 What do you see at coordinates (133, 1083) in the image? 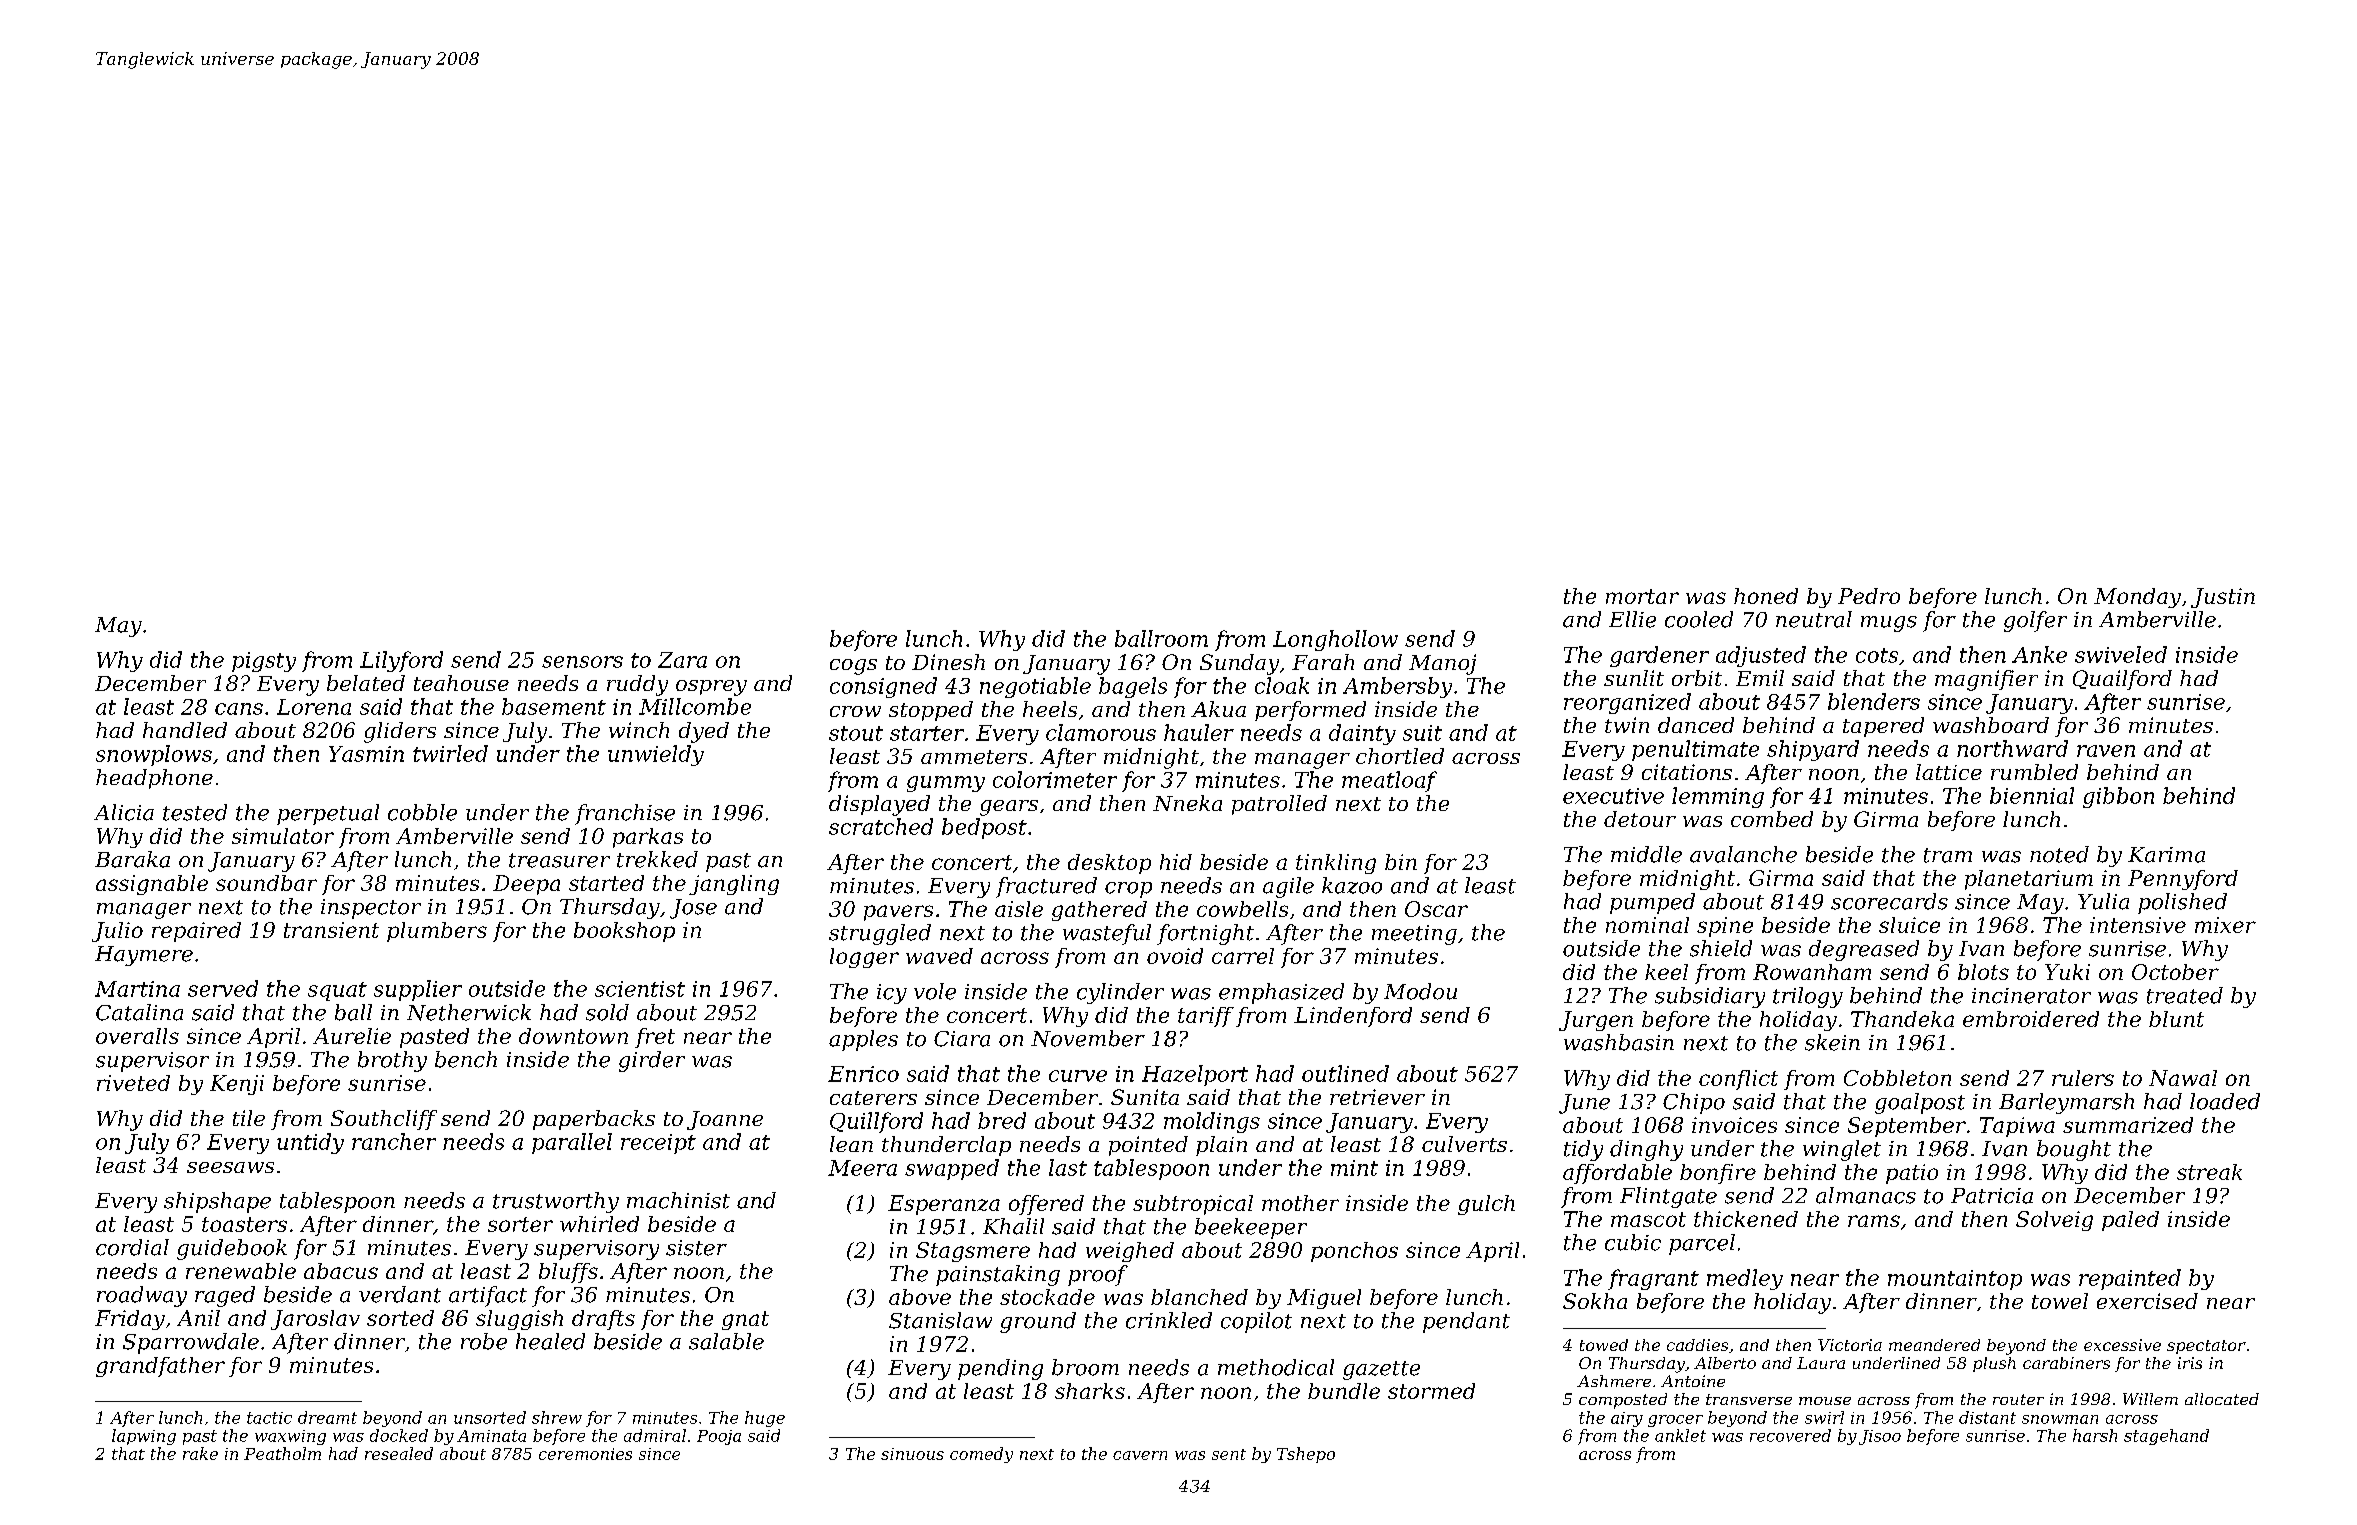
I see `riveted` at bounding box center [133, 1083].
